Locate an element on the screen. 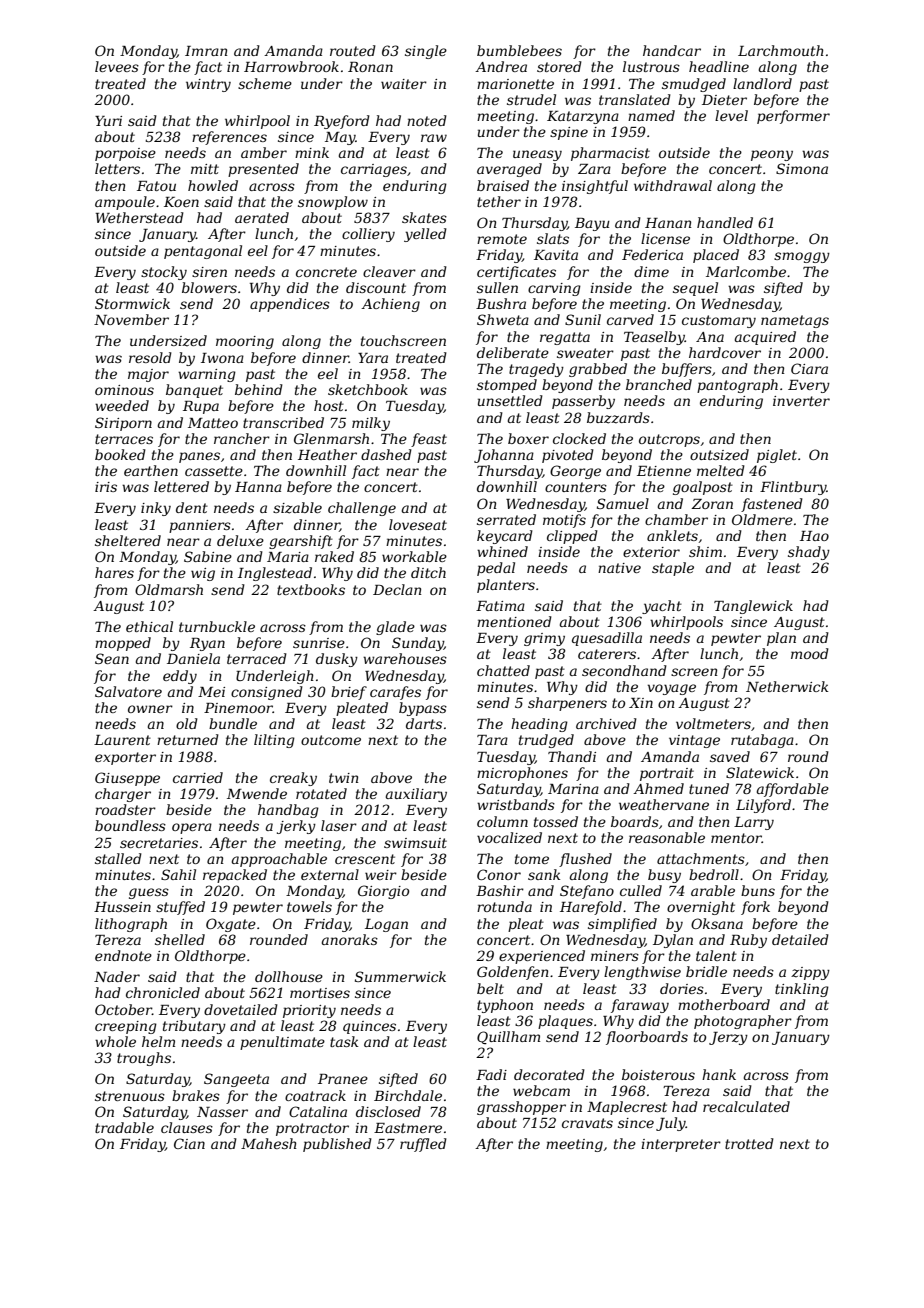  archived is located at coordinates (606, 723).
